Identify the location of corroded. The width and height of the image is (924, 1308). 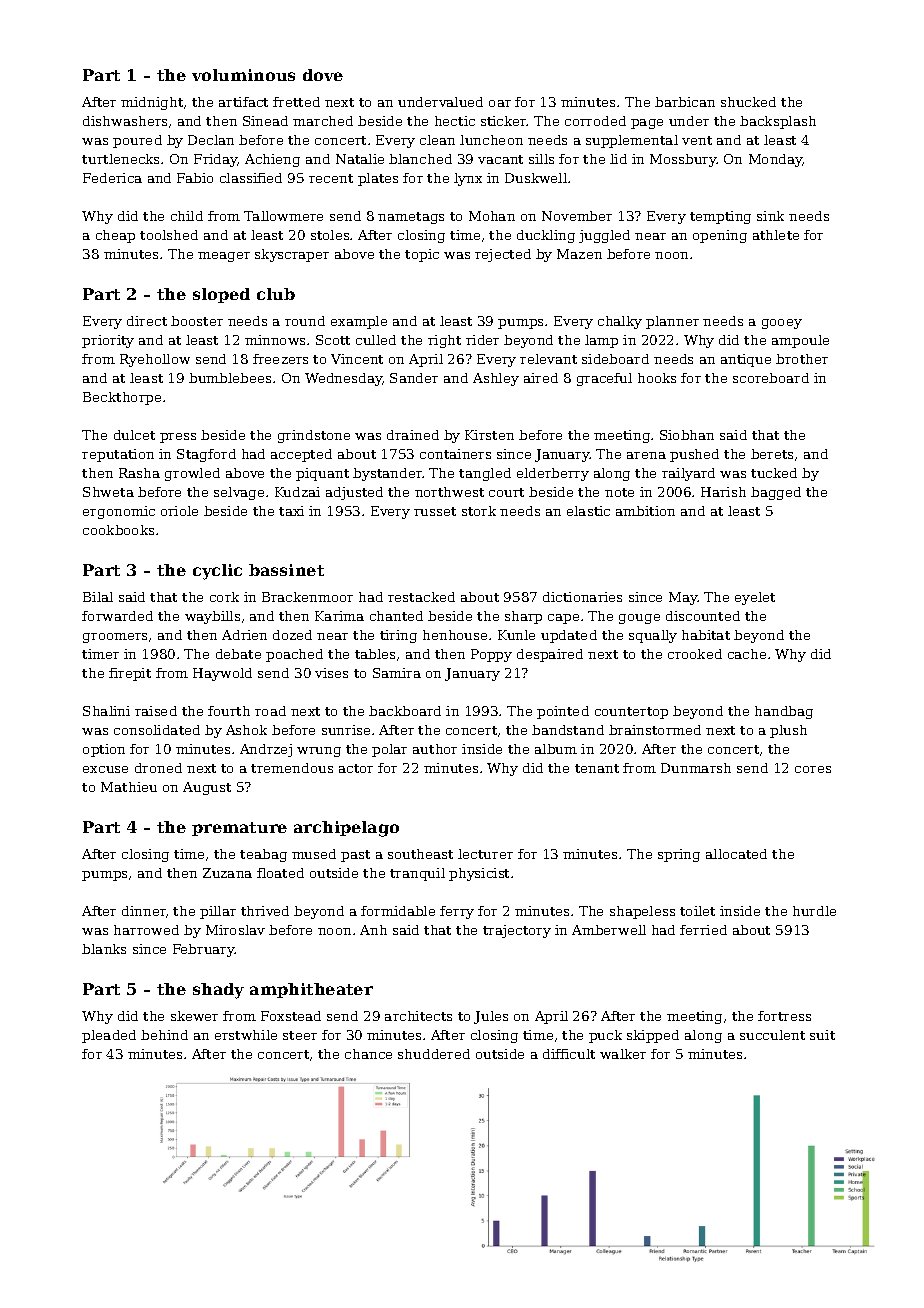
(595, 121).
